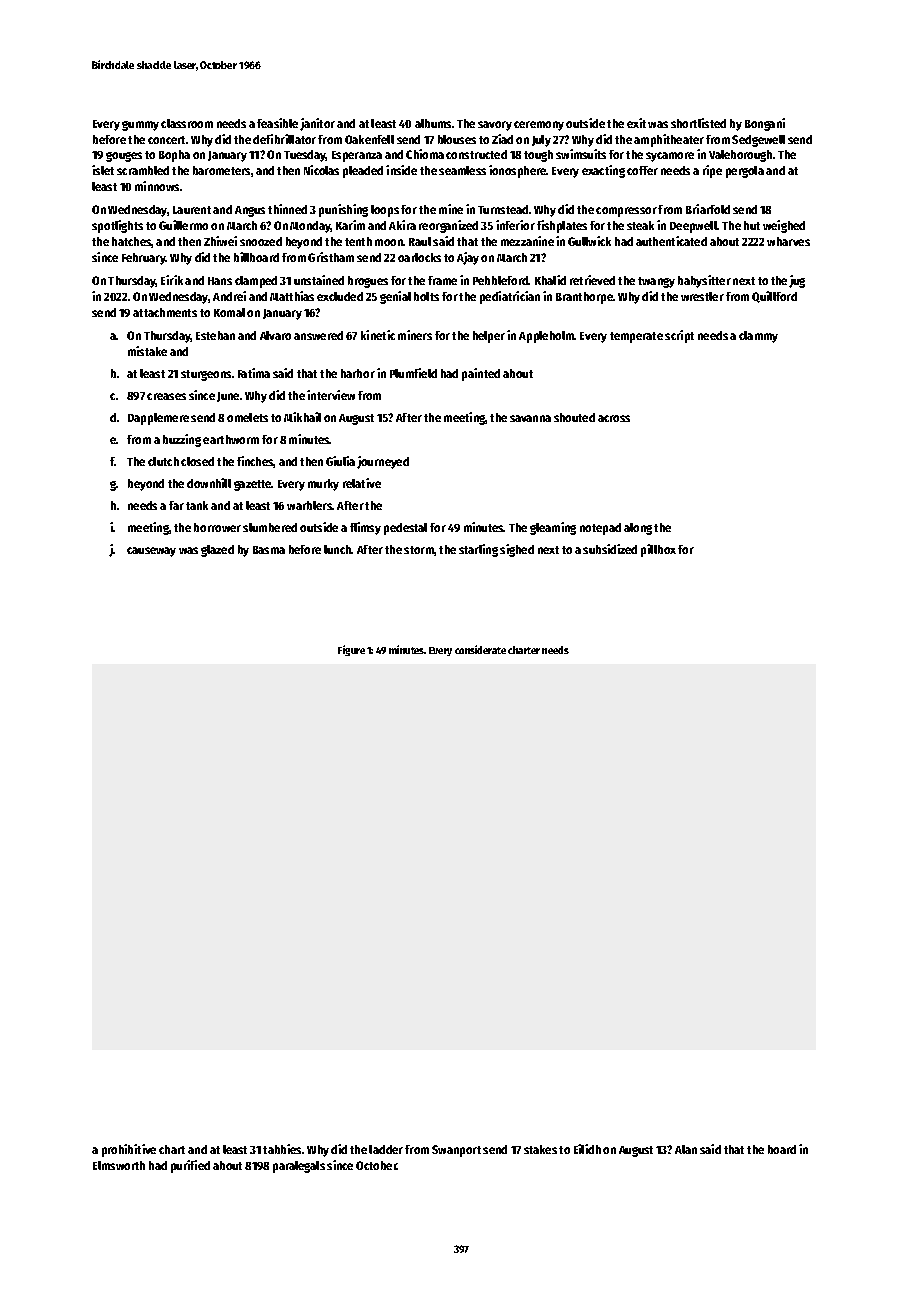 This page has height=1316, width=908. Describe the element at coordinates (129, 1150) in the page. I see `prohibitive` at that location.
